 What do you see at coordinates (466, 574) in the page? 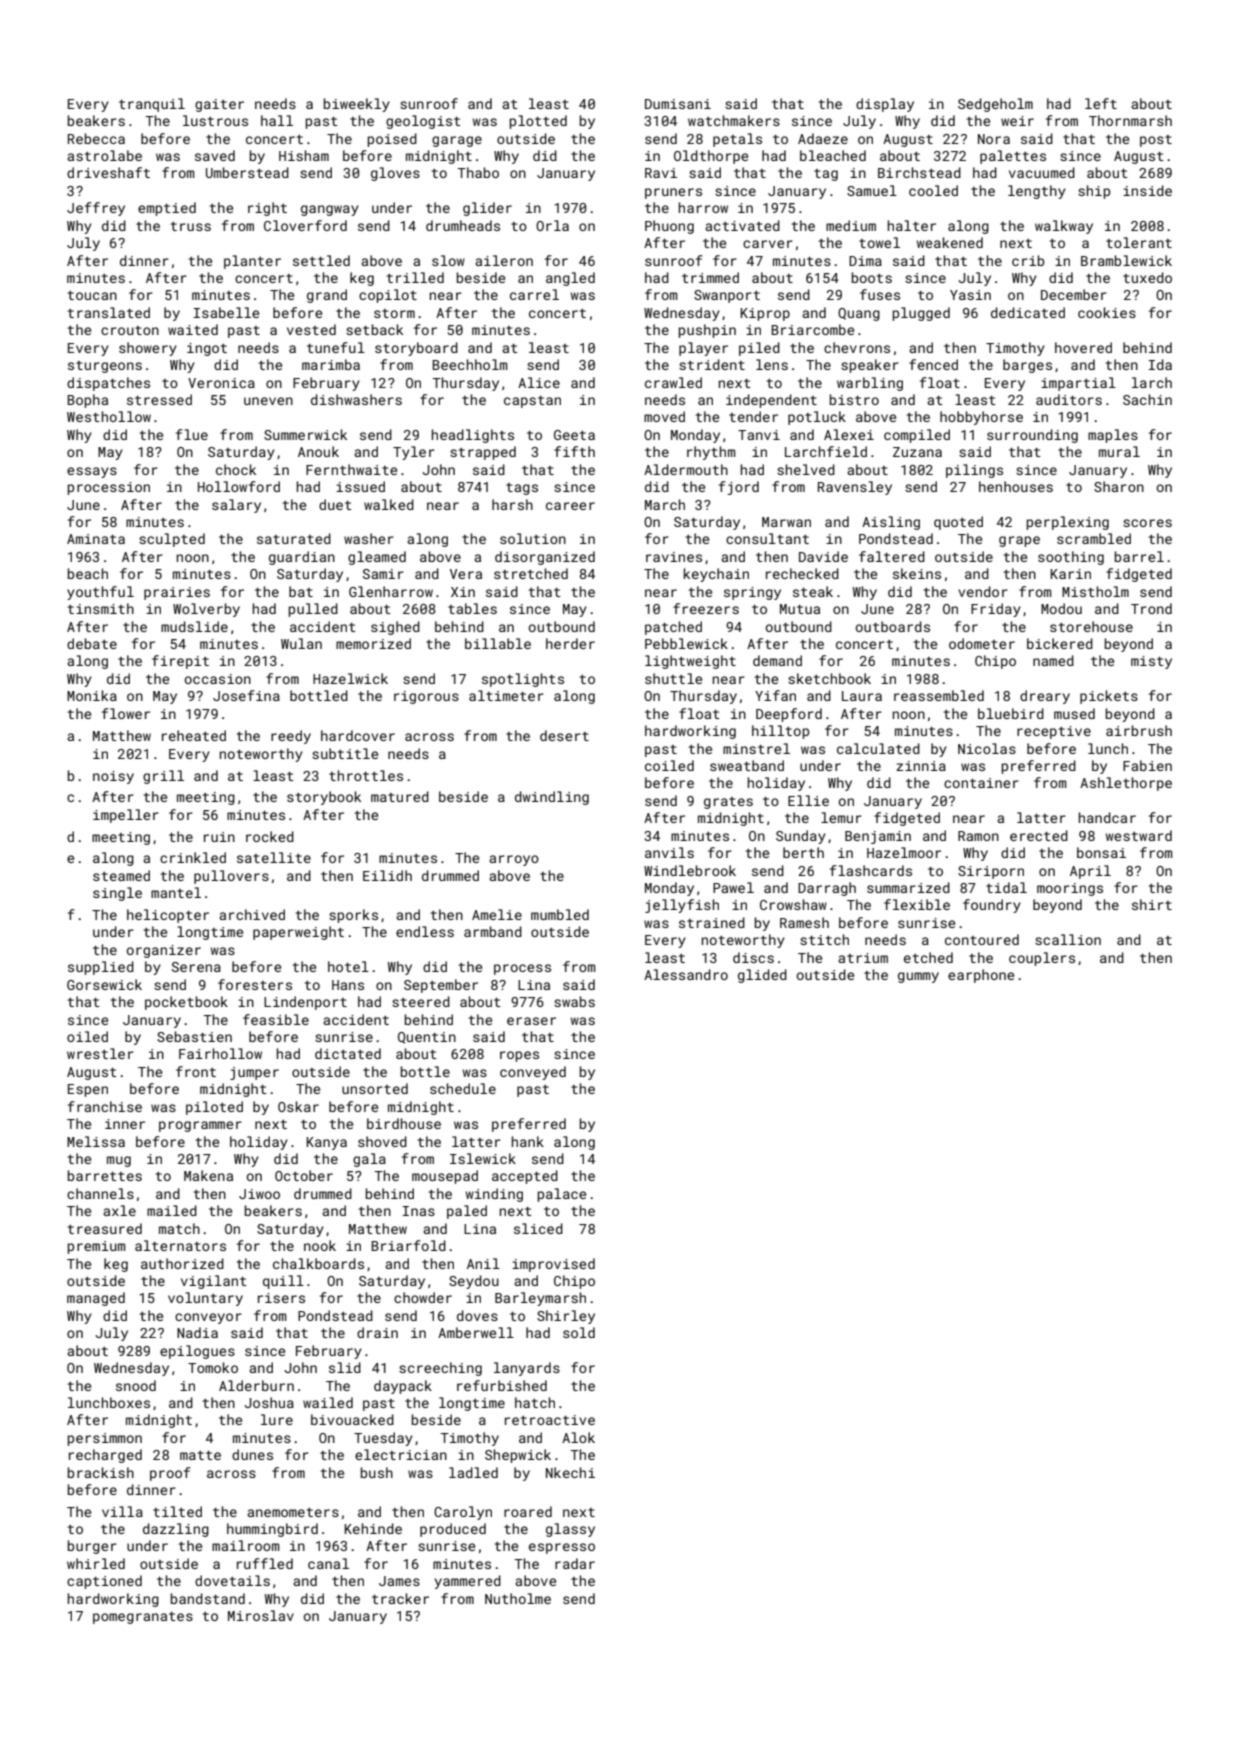
I see `Vera` at bounding box center [466, 574].
